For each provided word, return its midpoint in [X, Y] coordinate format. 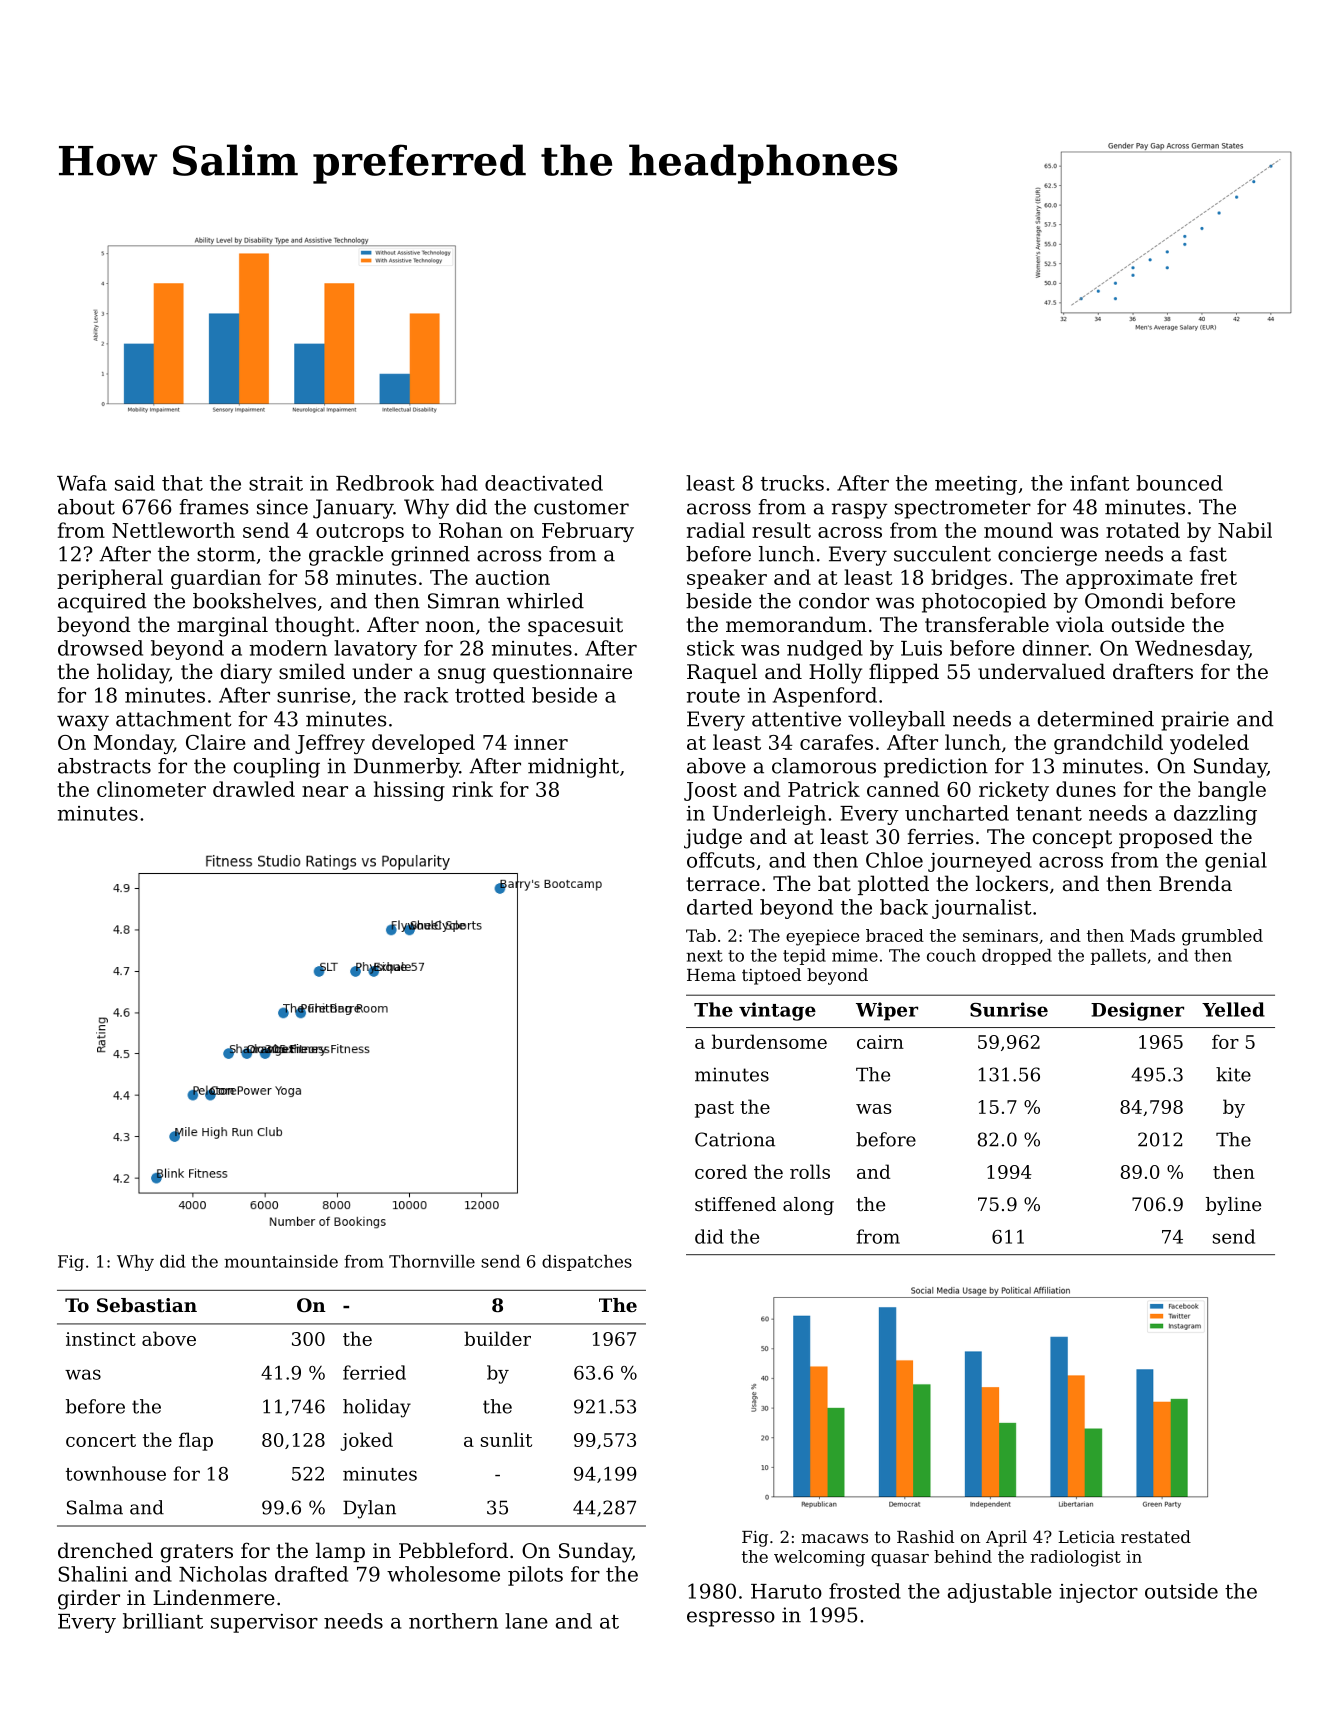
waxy [83, 723]
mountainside [281, 1261]
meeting [976, 485]
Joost [710, 791]
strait [276, 483]
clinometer [151, 789]
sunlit [506, 1439]
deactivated [544, 483]
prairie [1195, 721]
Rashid [925, 1536]
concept [1072, 839]
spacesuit [575, 626]
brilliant [163, 1621]
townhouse [116, 1473]
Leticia [1086, 1537]
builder [497, 1338]
